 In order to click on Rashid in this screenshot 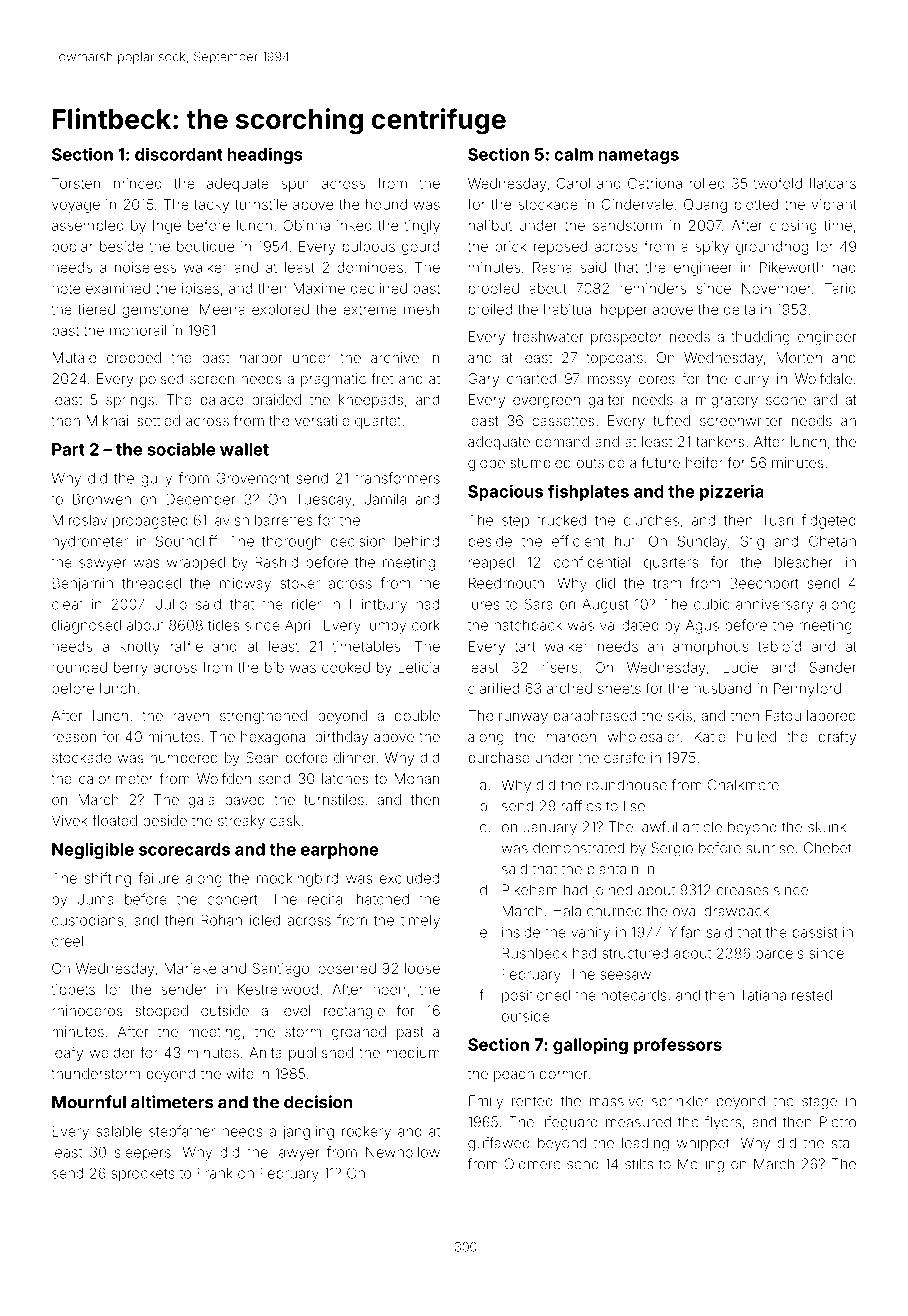, I will do `click(277, 562)`.
